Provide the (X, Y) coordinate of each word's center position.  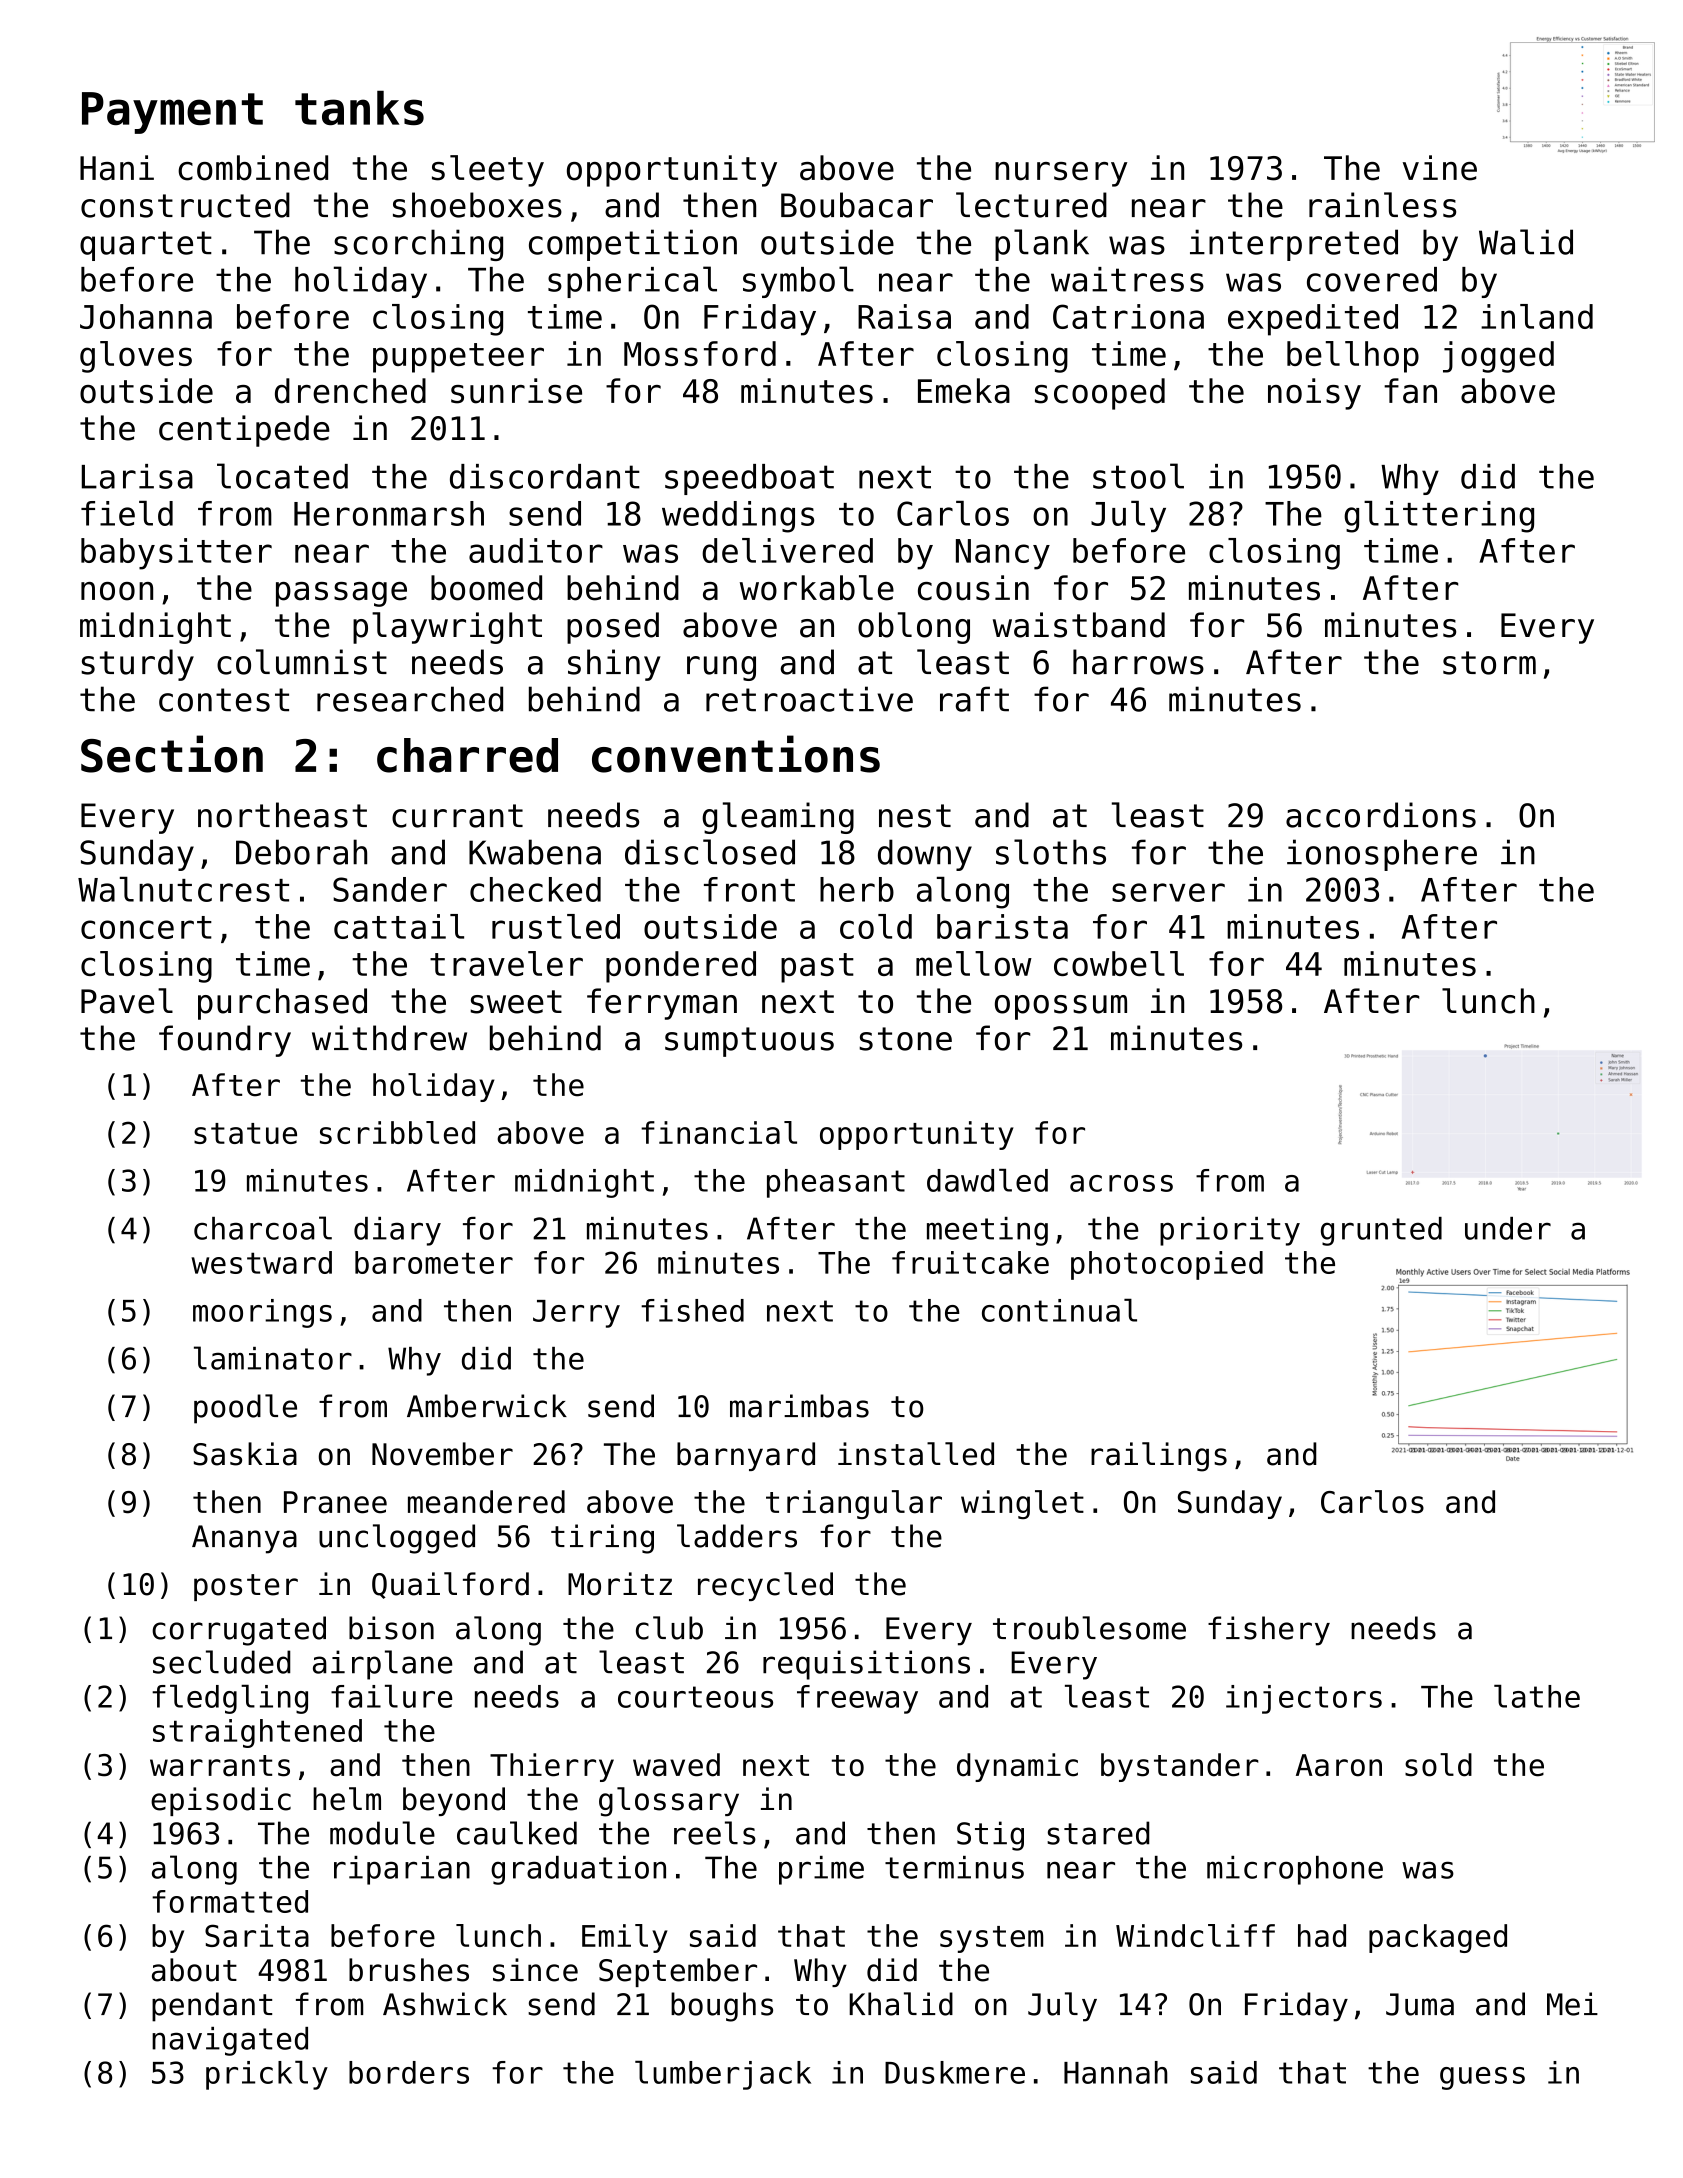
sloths (1051, 852)
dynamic (1017, 1767)
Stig (990, 1836)
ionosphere (1382, 855)
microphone (1295, 1870)
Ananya (244, 1539)
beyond (454, 1801)
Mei (1572, 2004)
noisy (1314, 394)
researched (410, 699)
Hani (117, 168)
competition (633, 245)
